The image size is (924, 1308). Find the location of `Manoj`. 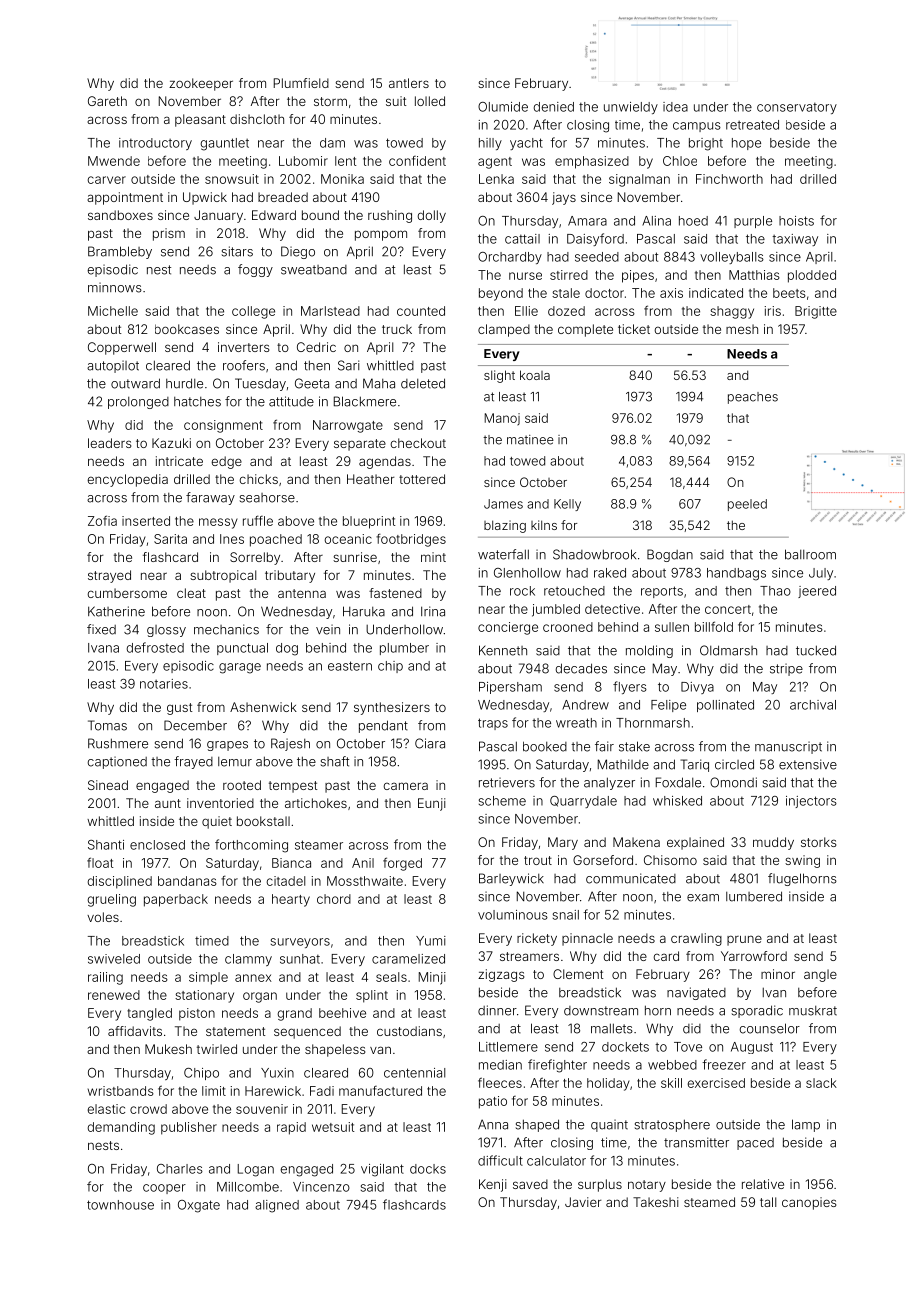

Manoj is located at coordinates (502, 419).
